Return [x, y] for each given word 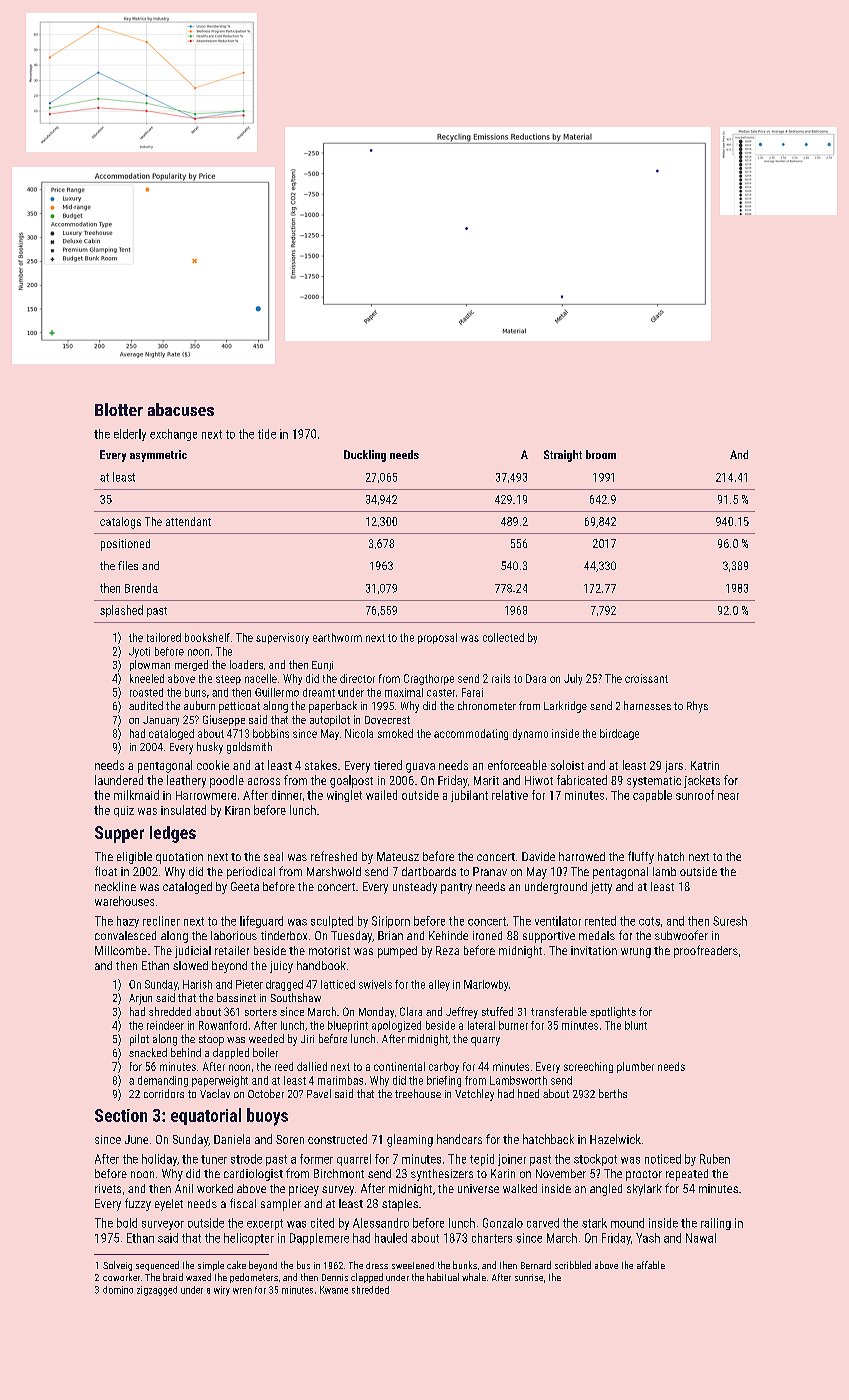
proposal [437, 638]
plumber [635, 1067]
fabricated [582, 780]
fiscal [243, 1203]
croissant [646, 678]
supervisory [282, 638]
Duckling [365, 456]
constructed [337, 1139]
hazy [128, 922]
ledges [173, 834]
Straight [563, 456]
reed [284, 1066]
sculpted [332, 922]
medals [597, 935]
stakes [321, 765]
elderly [130, 435]
